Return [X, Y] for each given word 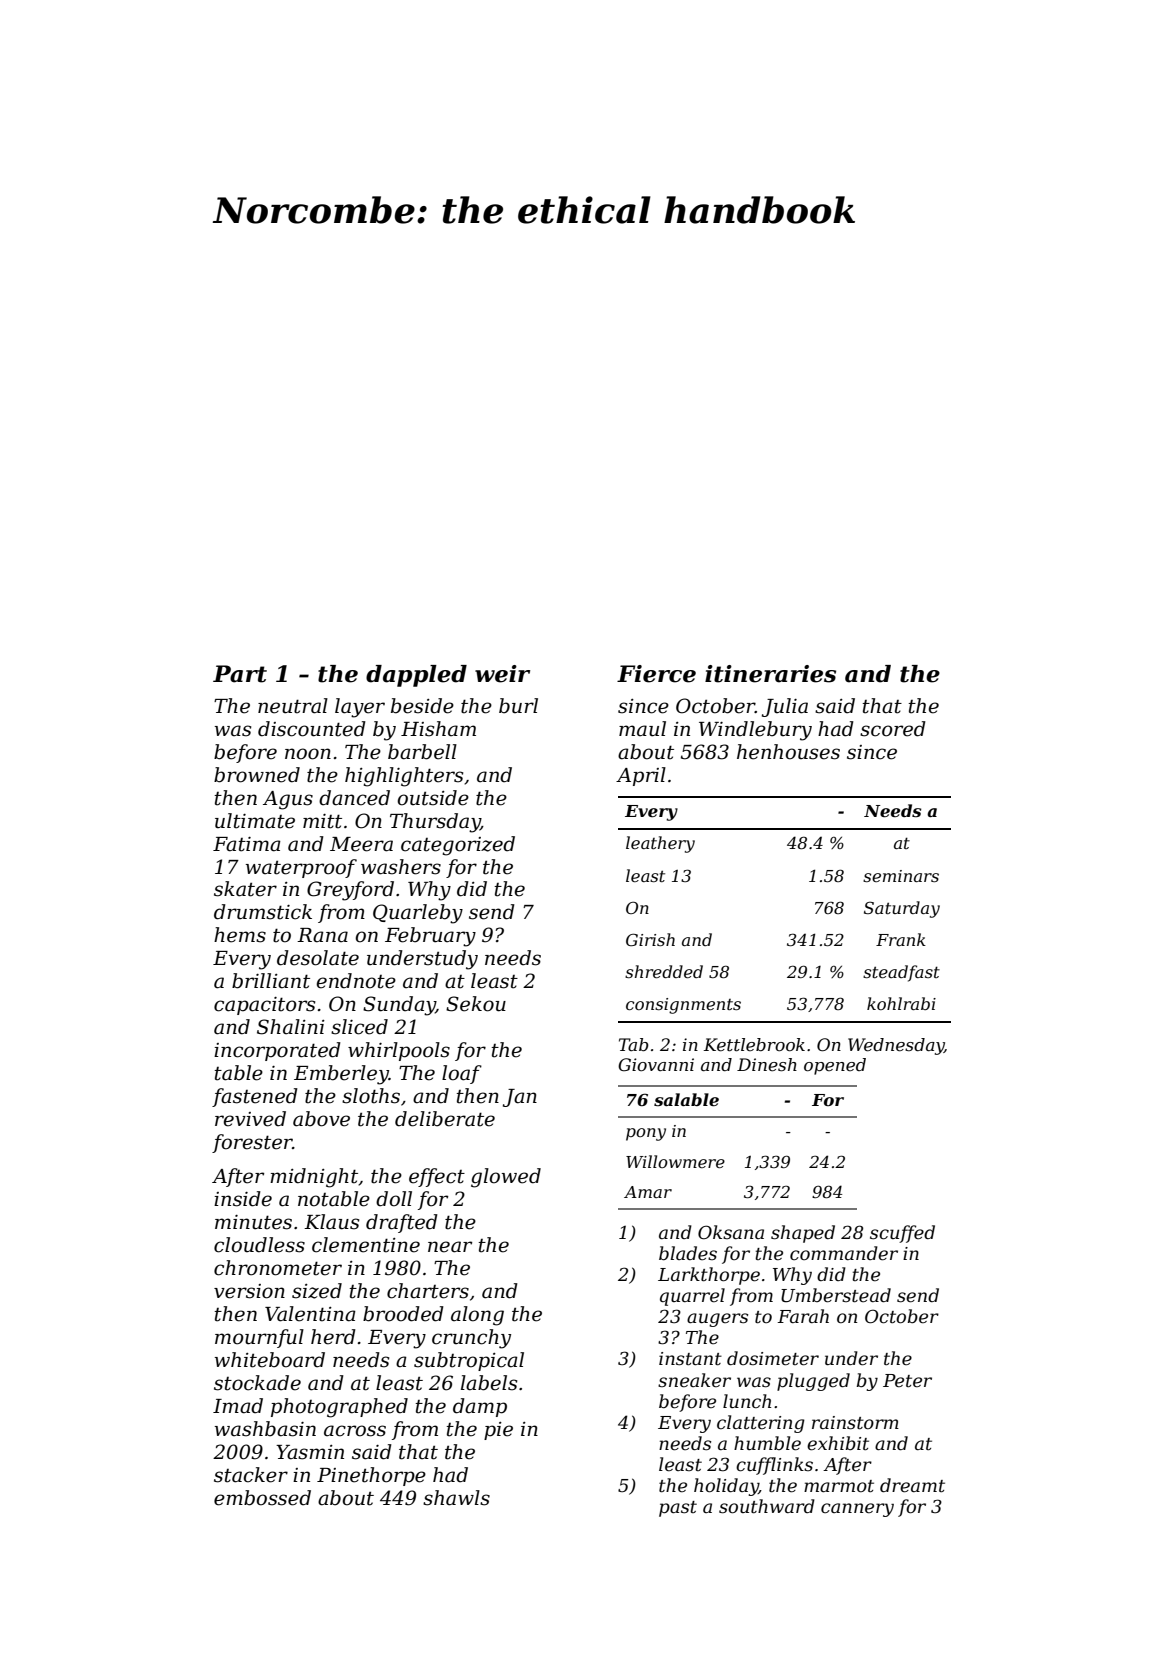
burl [518, 706]
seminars [901, 876]
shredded [664, 971]
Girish [650, 939]
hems [240, 935]
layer [360, 708]
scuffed [902, 1234]
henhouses [788, 752]
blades [688, 1253]
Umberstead [836, 1295]
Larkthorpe [709, 1276]
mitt [322, 821]
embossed [262, 1498]
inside [243, 1199]
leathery [660, 844]
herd [333, 1337]
